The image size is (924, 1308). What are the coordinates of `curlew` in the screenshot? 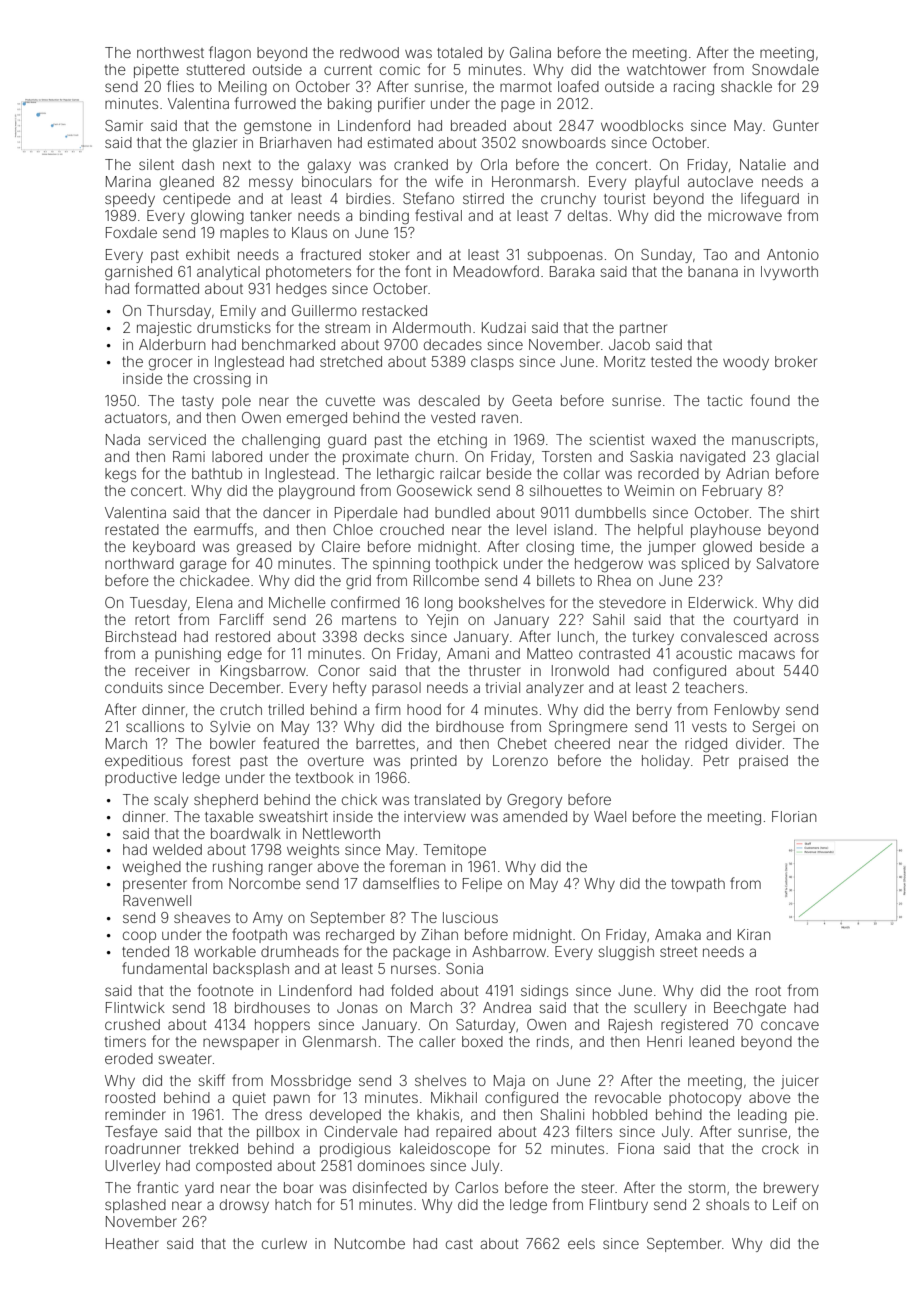 It's located at (284, 1243).
